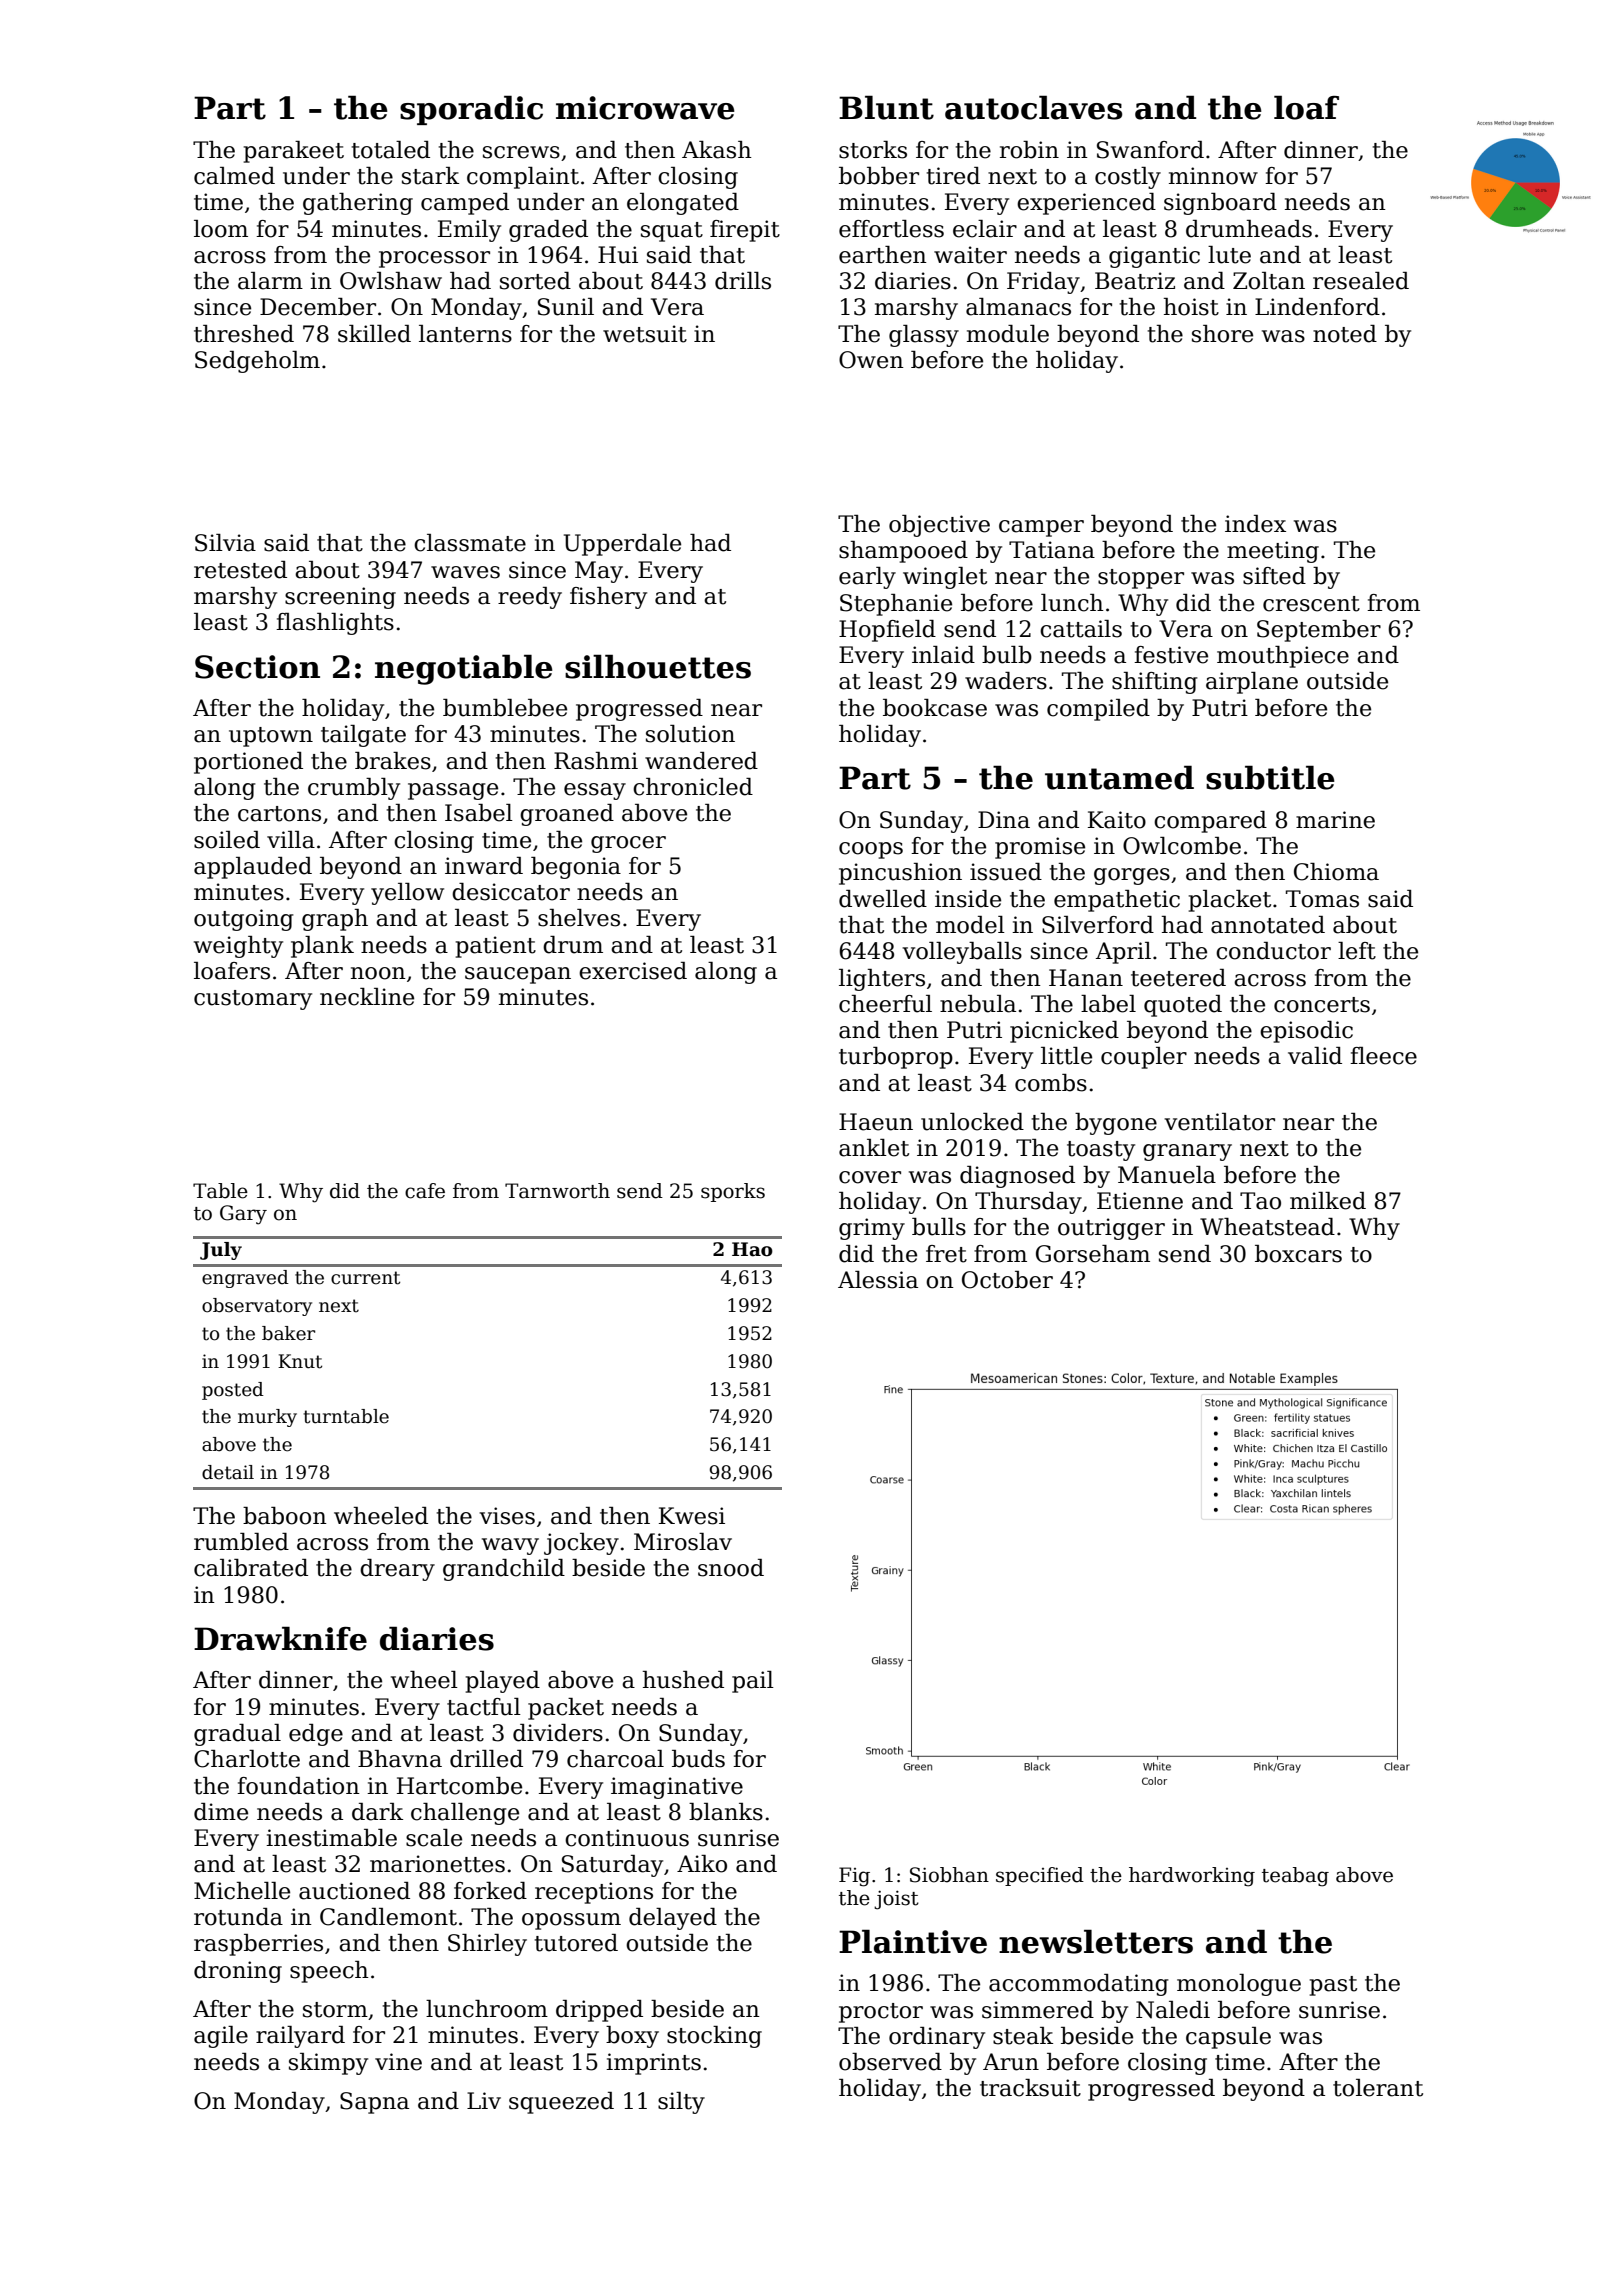 The image size is (1620, 2292). I want to click on tailgate, so click(363, 736).
